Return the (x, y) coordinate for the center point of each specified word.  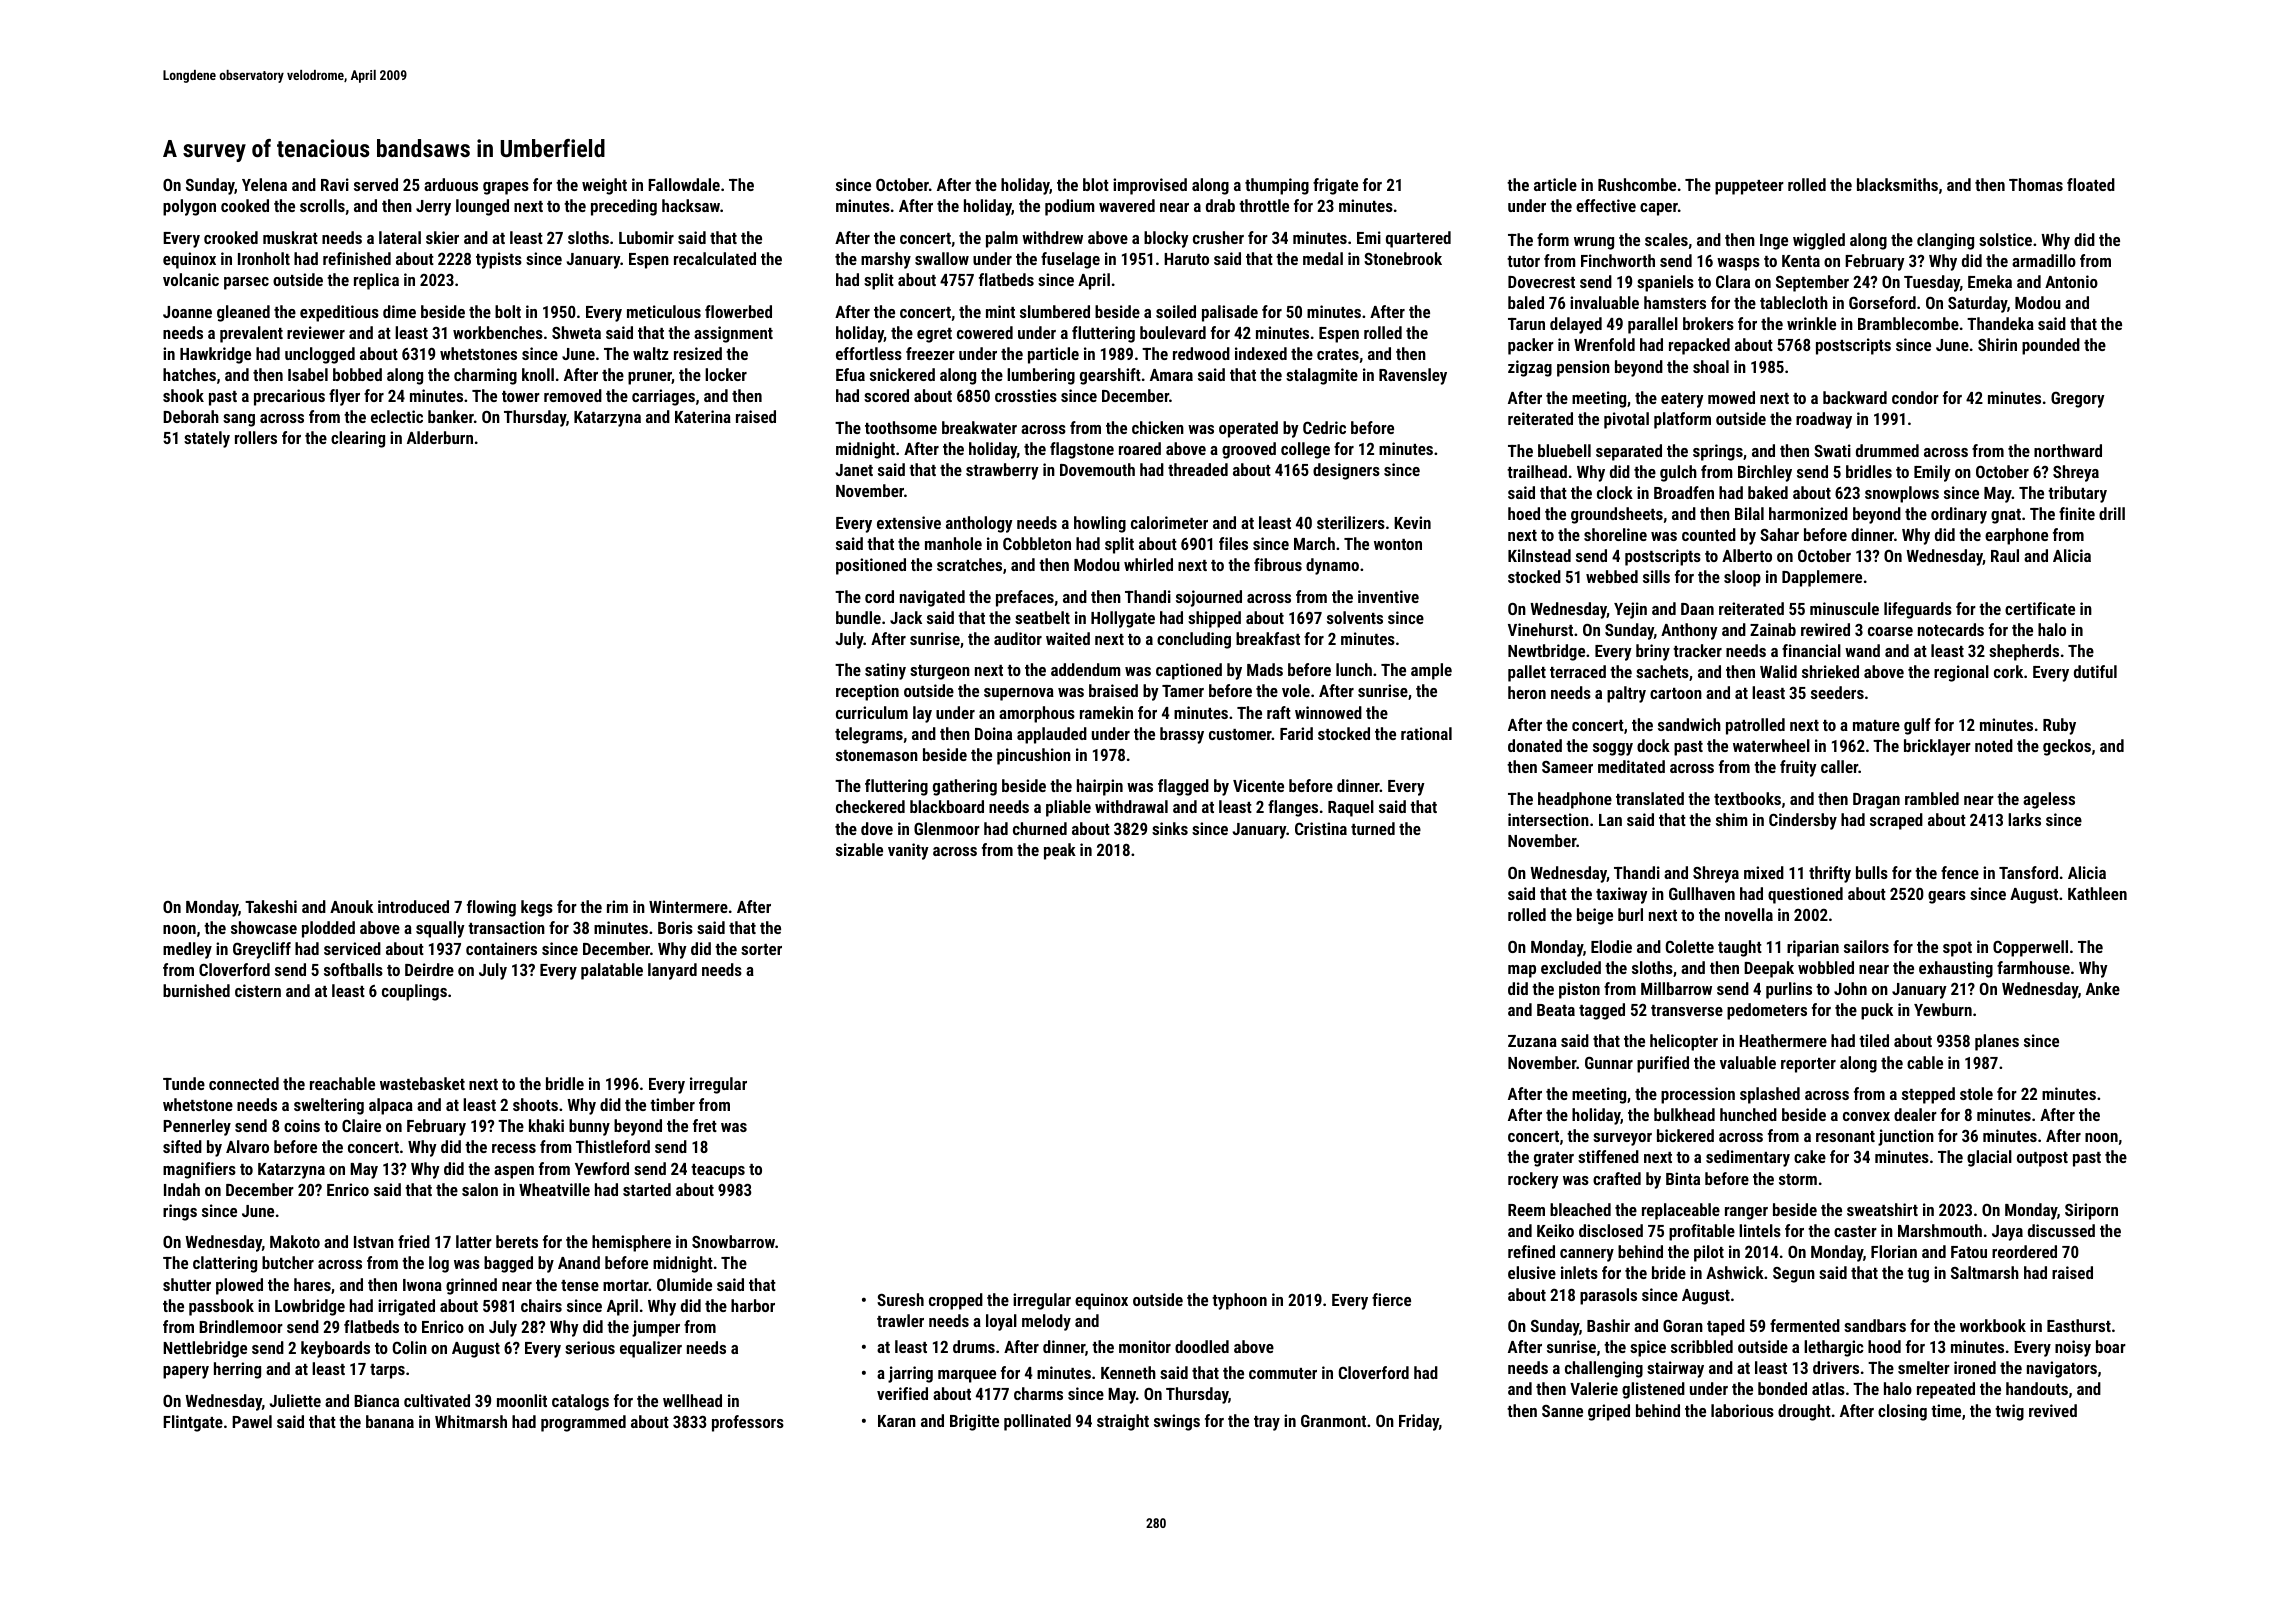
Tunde (184, 1083)
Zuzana (1532, 1041)
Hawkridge (215, 355)
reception (867, 692)
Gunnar (1609, 1062)
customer (1240, 734)
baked (1768, 492)
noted (1994, 745)
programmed (583, 1423)
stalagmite (1322, 376)
